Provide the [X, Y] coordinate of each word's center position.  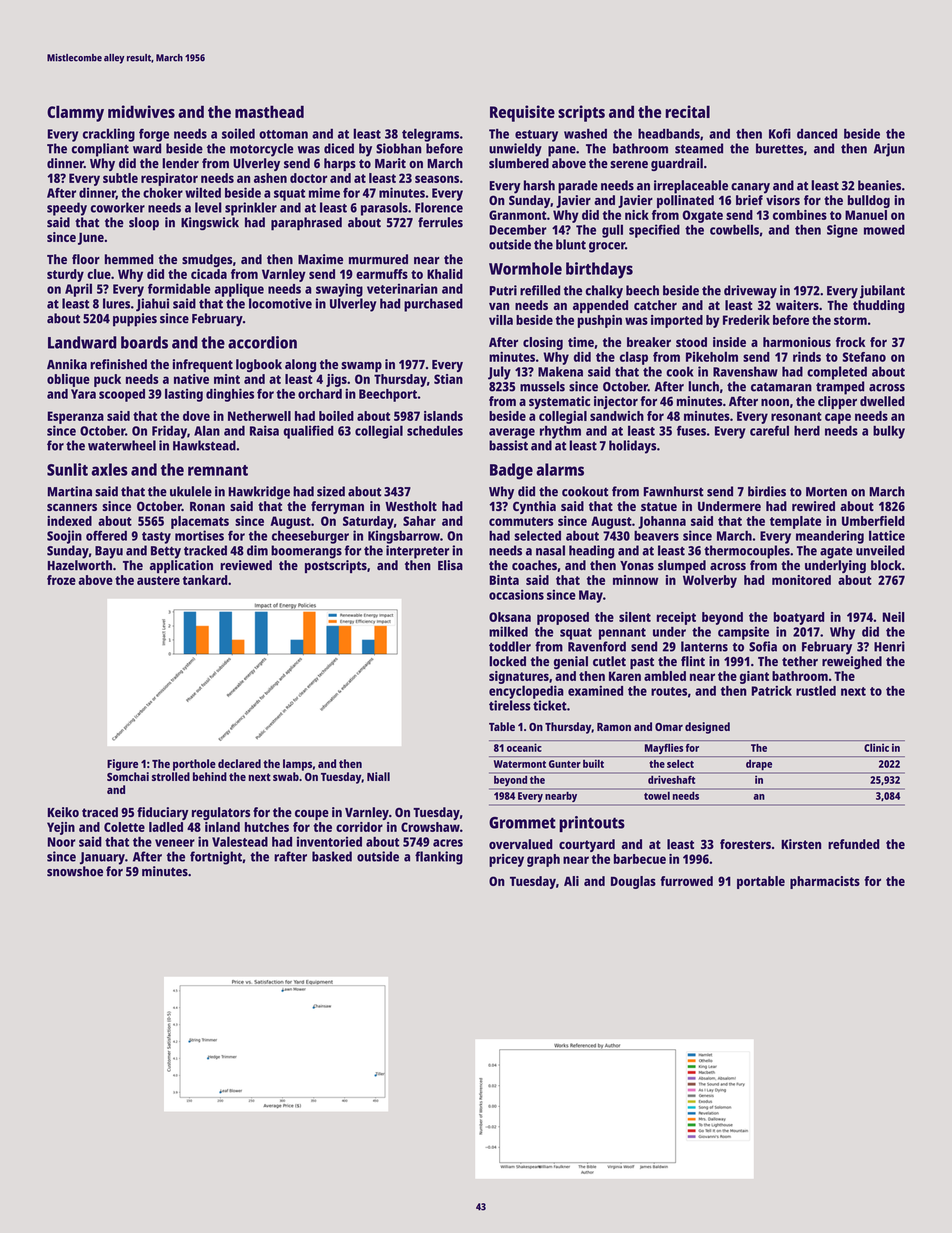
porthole [194, 765]
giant [754, 677]
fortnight [216, 858]
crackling [109, 135]
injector [616, 402]
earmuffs [382, 274]
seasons [437, 179]
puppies [135, 320]
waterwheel [122, 445]
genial [571, 662]
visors [783, 200]
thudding [879, 306]
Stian [448, 379]
